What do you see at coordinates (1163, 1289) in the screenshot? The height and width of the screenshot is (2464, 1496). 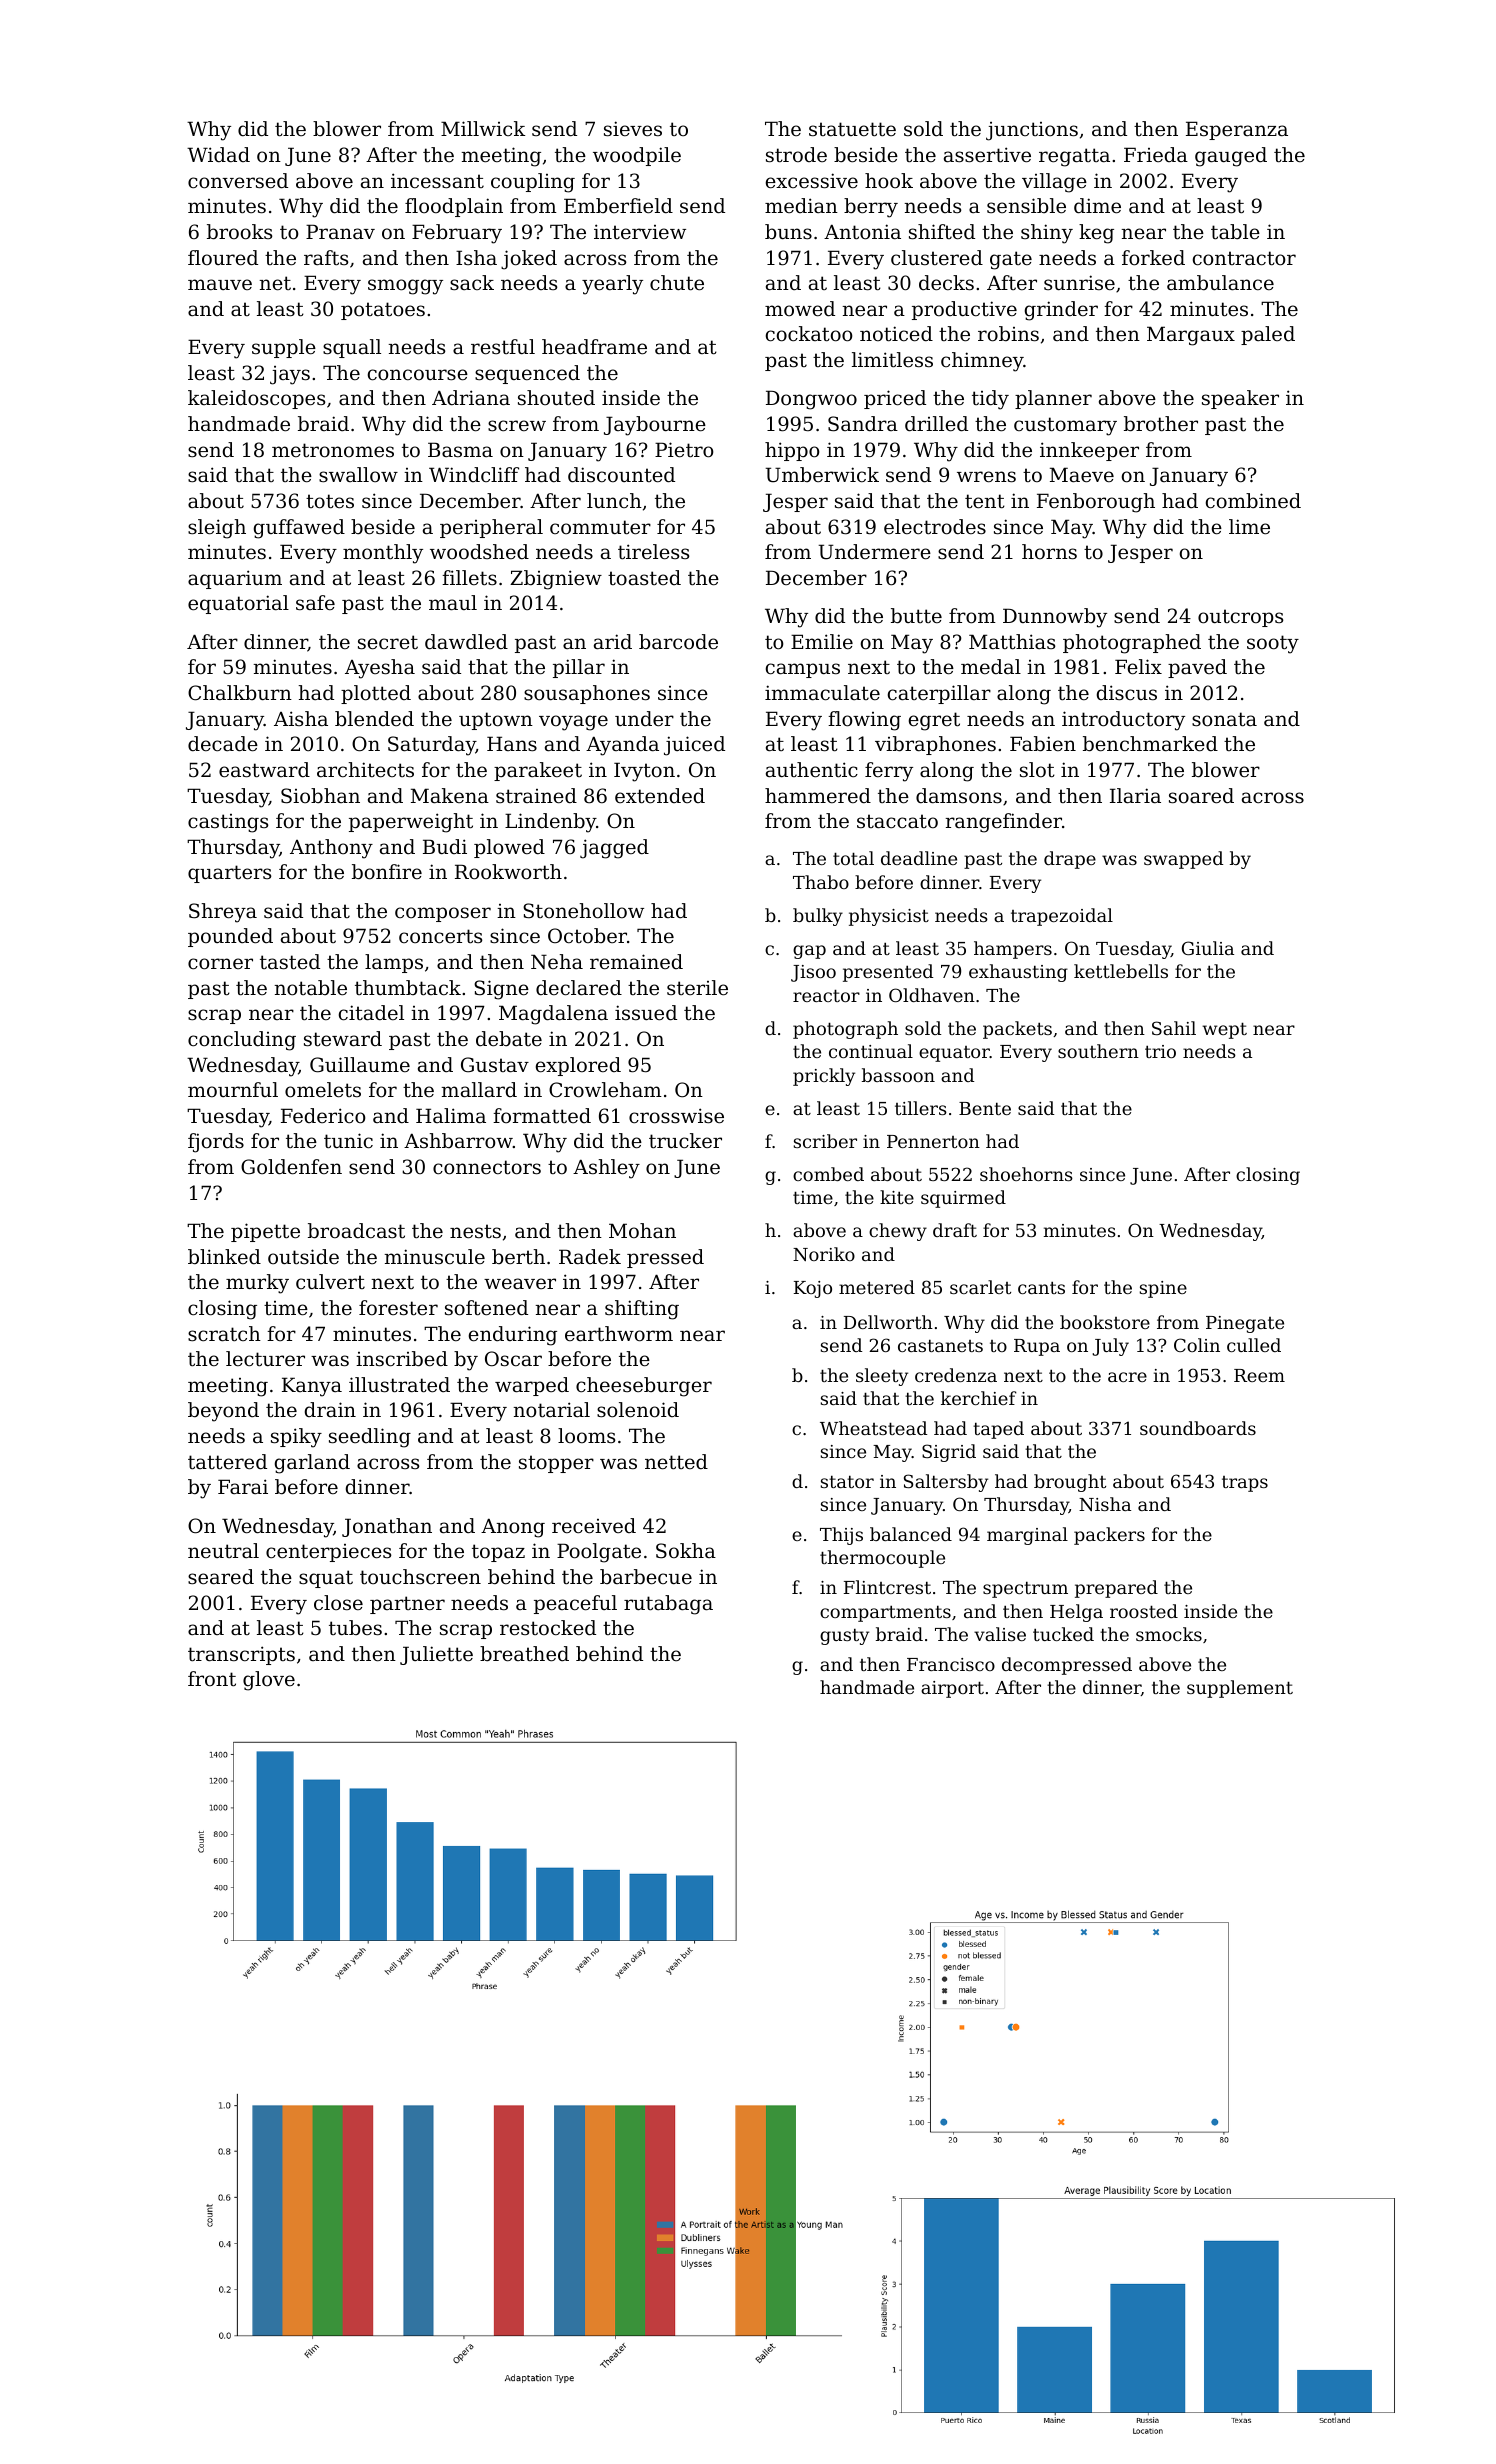 I see `spine` at bounding box center [1163, 1289].
